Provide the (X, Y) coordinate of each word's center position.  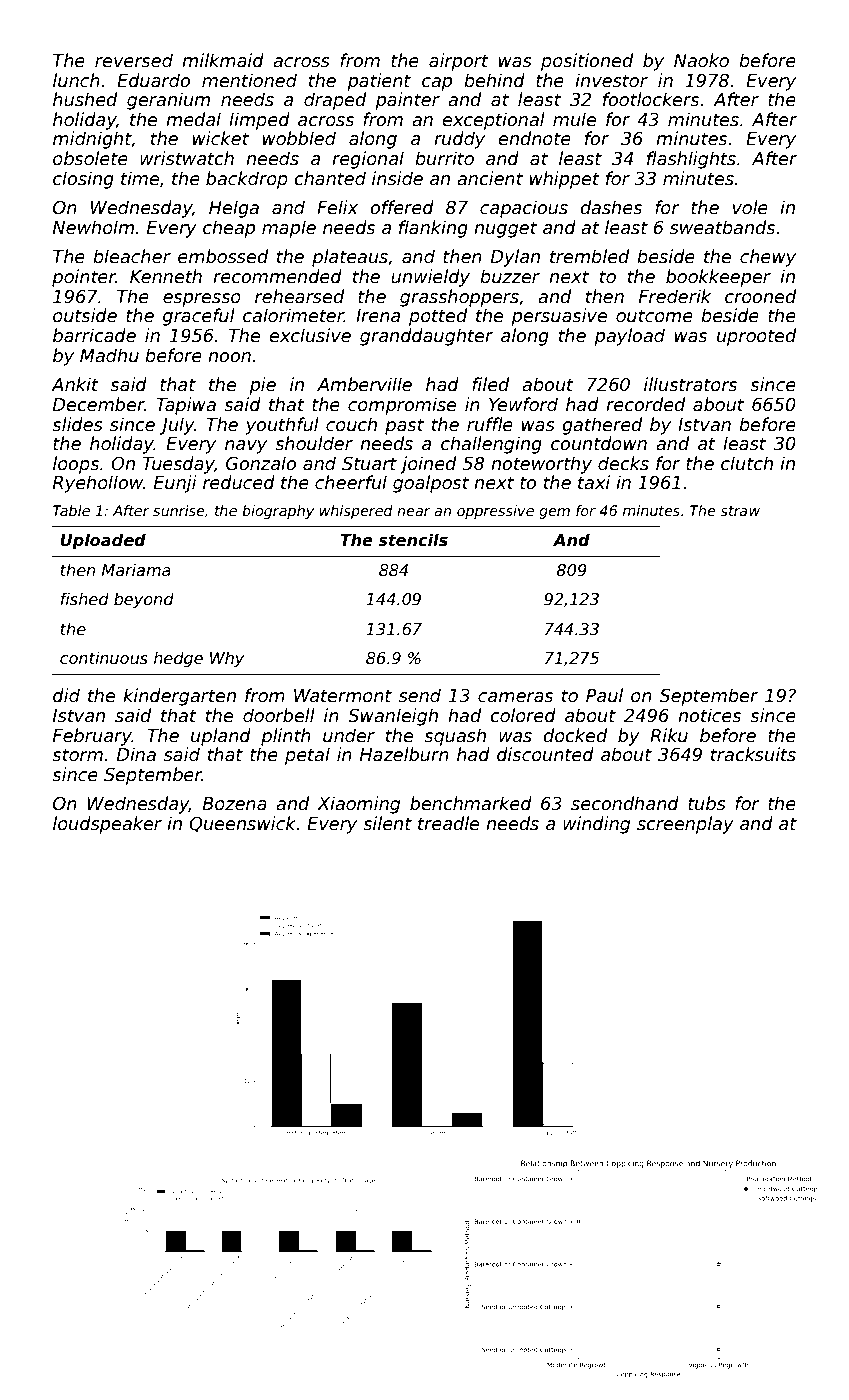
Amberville (364, 384)
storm (77, 755)
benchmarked (471, 803)
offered (402, 207)
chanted (330, 178)
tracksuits (753, 754)
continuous (104, 657)
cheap (229, 229)
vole (750, 207)
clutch (747, 463)
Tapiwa (186, 406)
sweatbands (722, 227)
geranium (168, 101)
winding (596, 825)
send (420, 695)
